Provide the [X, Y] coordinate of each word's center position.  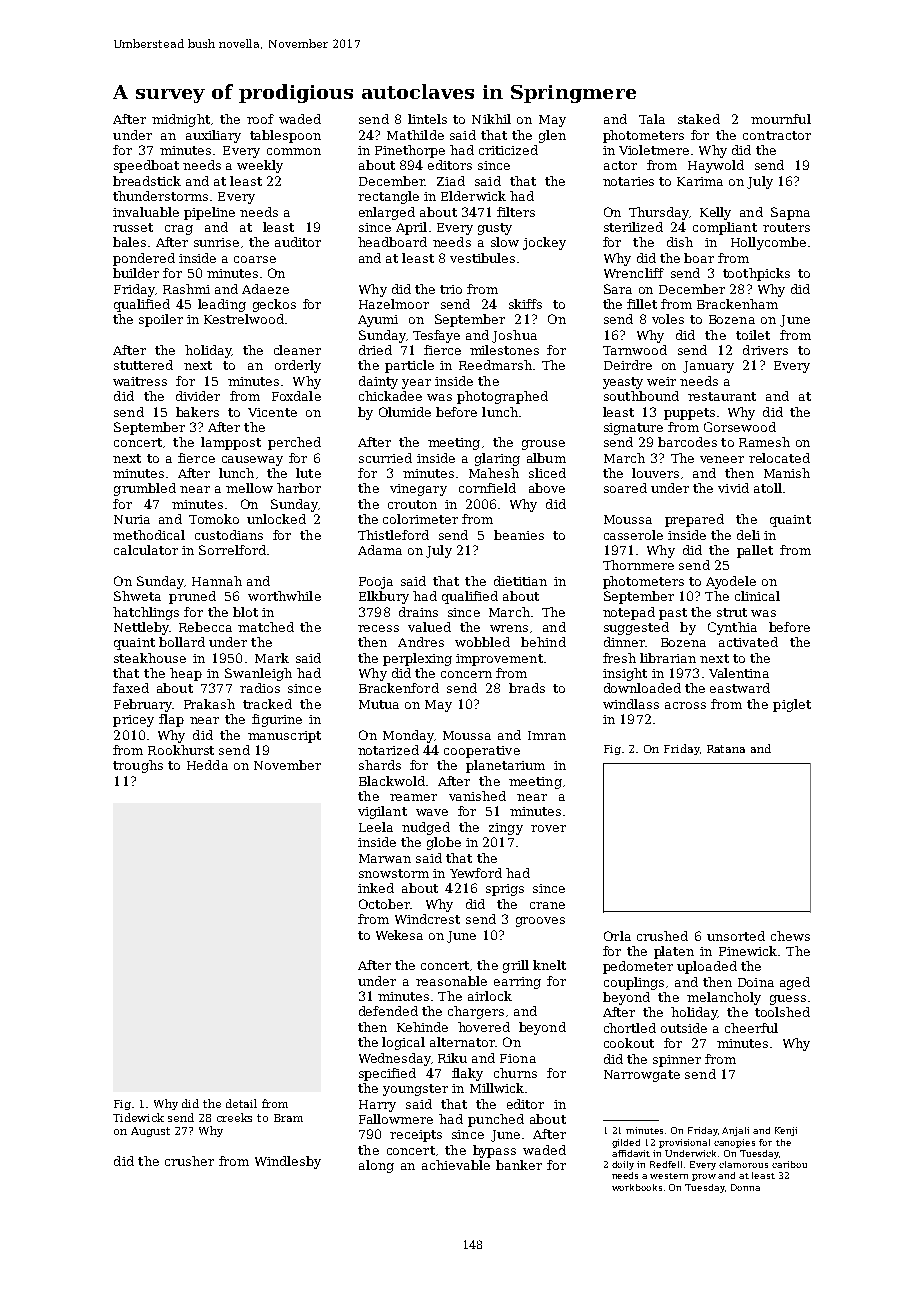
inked [376, 888]
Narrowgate [642, 1076]
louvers [655, 473]
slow [505, 242]
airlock [490, 996]
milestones [504, 350]
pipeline [209, 213]
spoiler [161, 320]
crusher [189, 1161]
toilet [753, 335]
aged [795, 983]
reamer [413, 797]
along [376, 1166]
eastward [740, 688]
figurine [277, 720]
